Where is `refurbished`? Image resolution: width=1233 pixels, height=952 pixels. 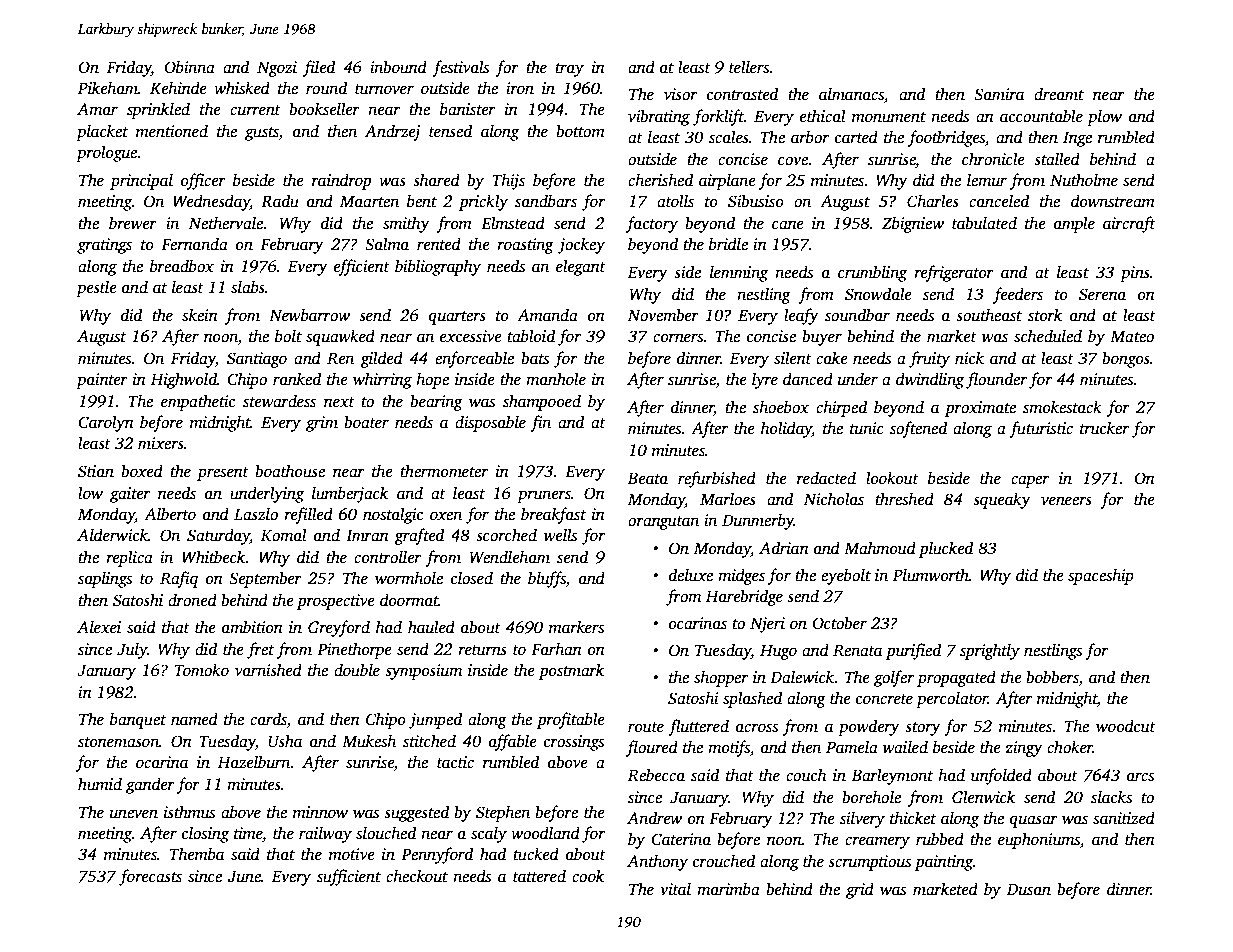 refurbished is located at coordinates (717, 479).
